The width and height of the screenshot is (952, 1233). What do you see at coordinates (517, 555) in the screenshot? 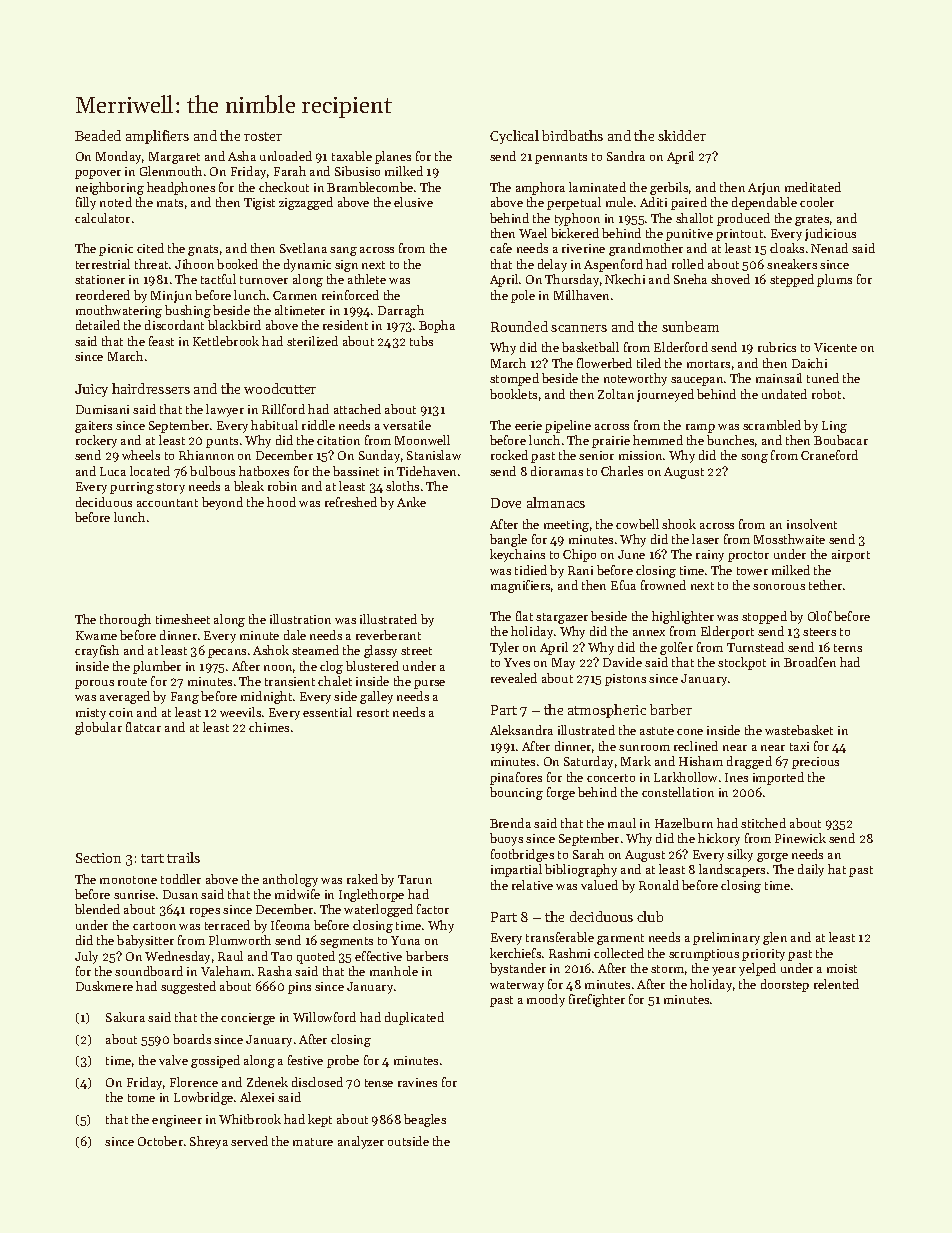
I see `keychains` at bounding box center [517, 555].
